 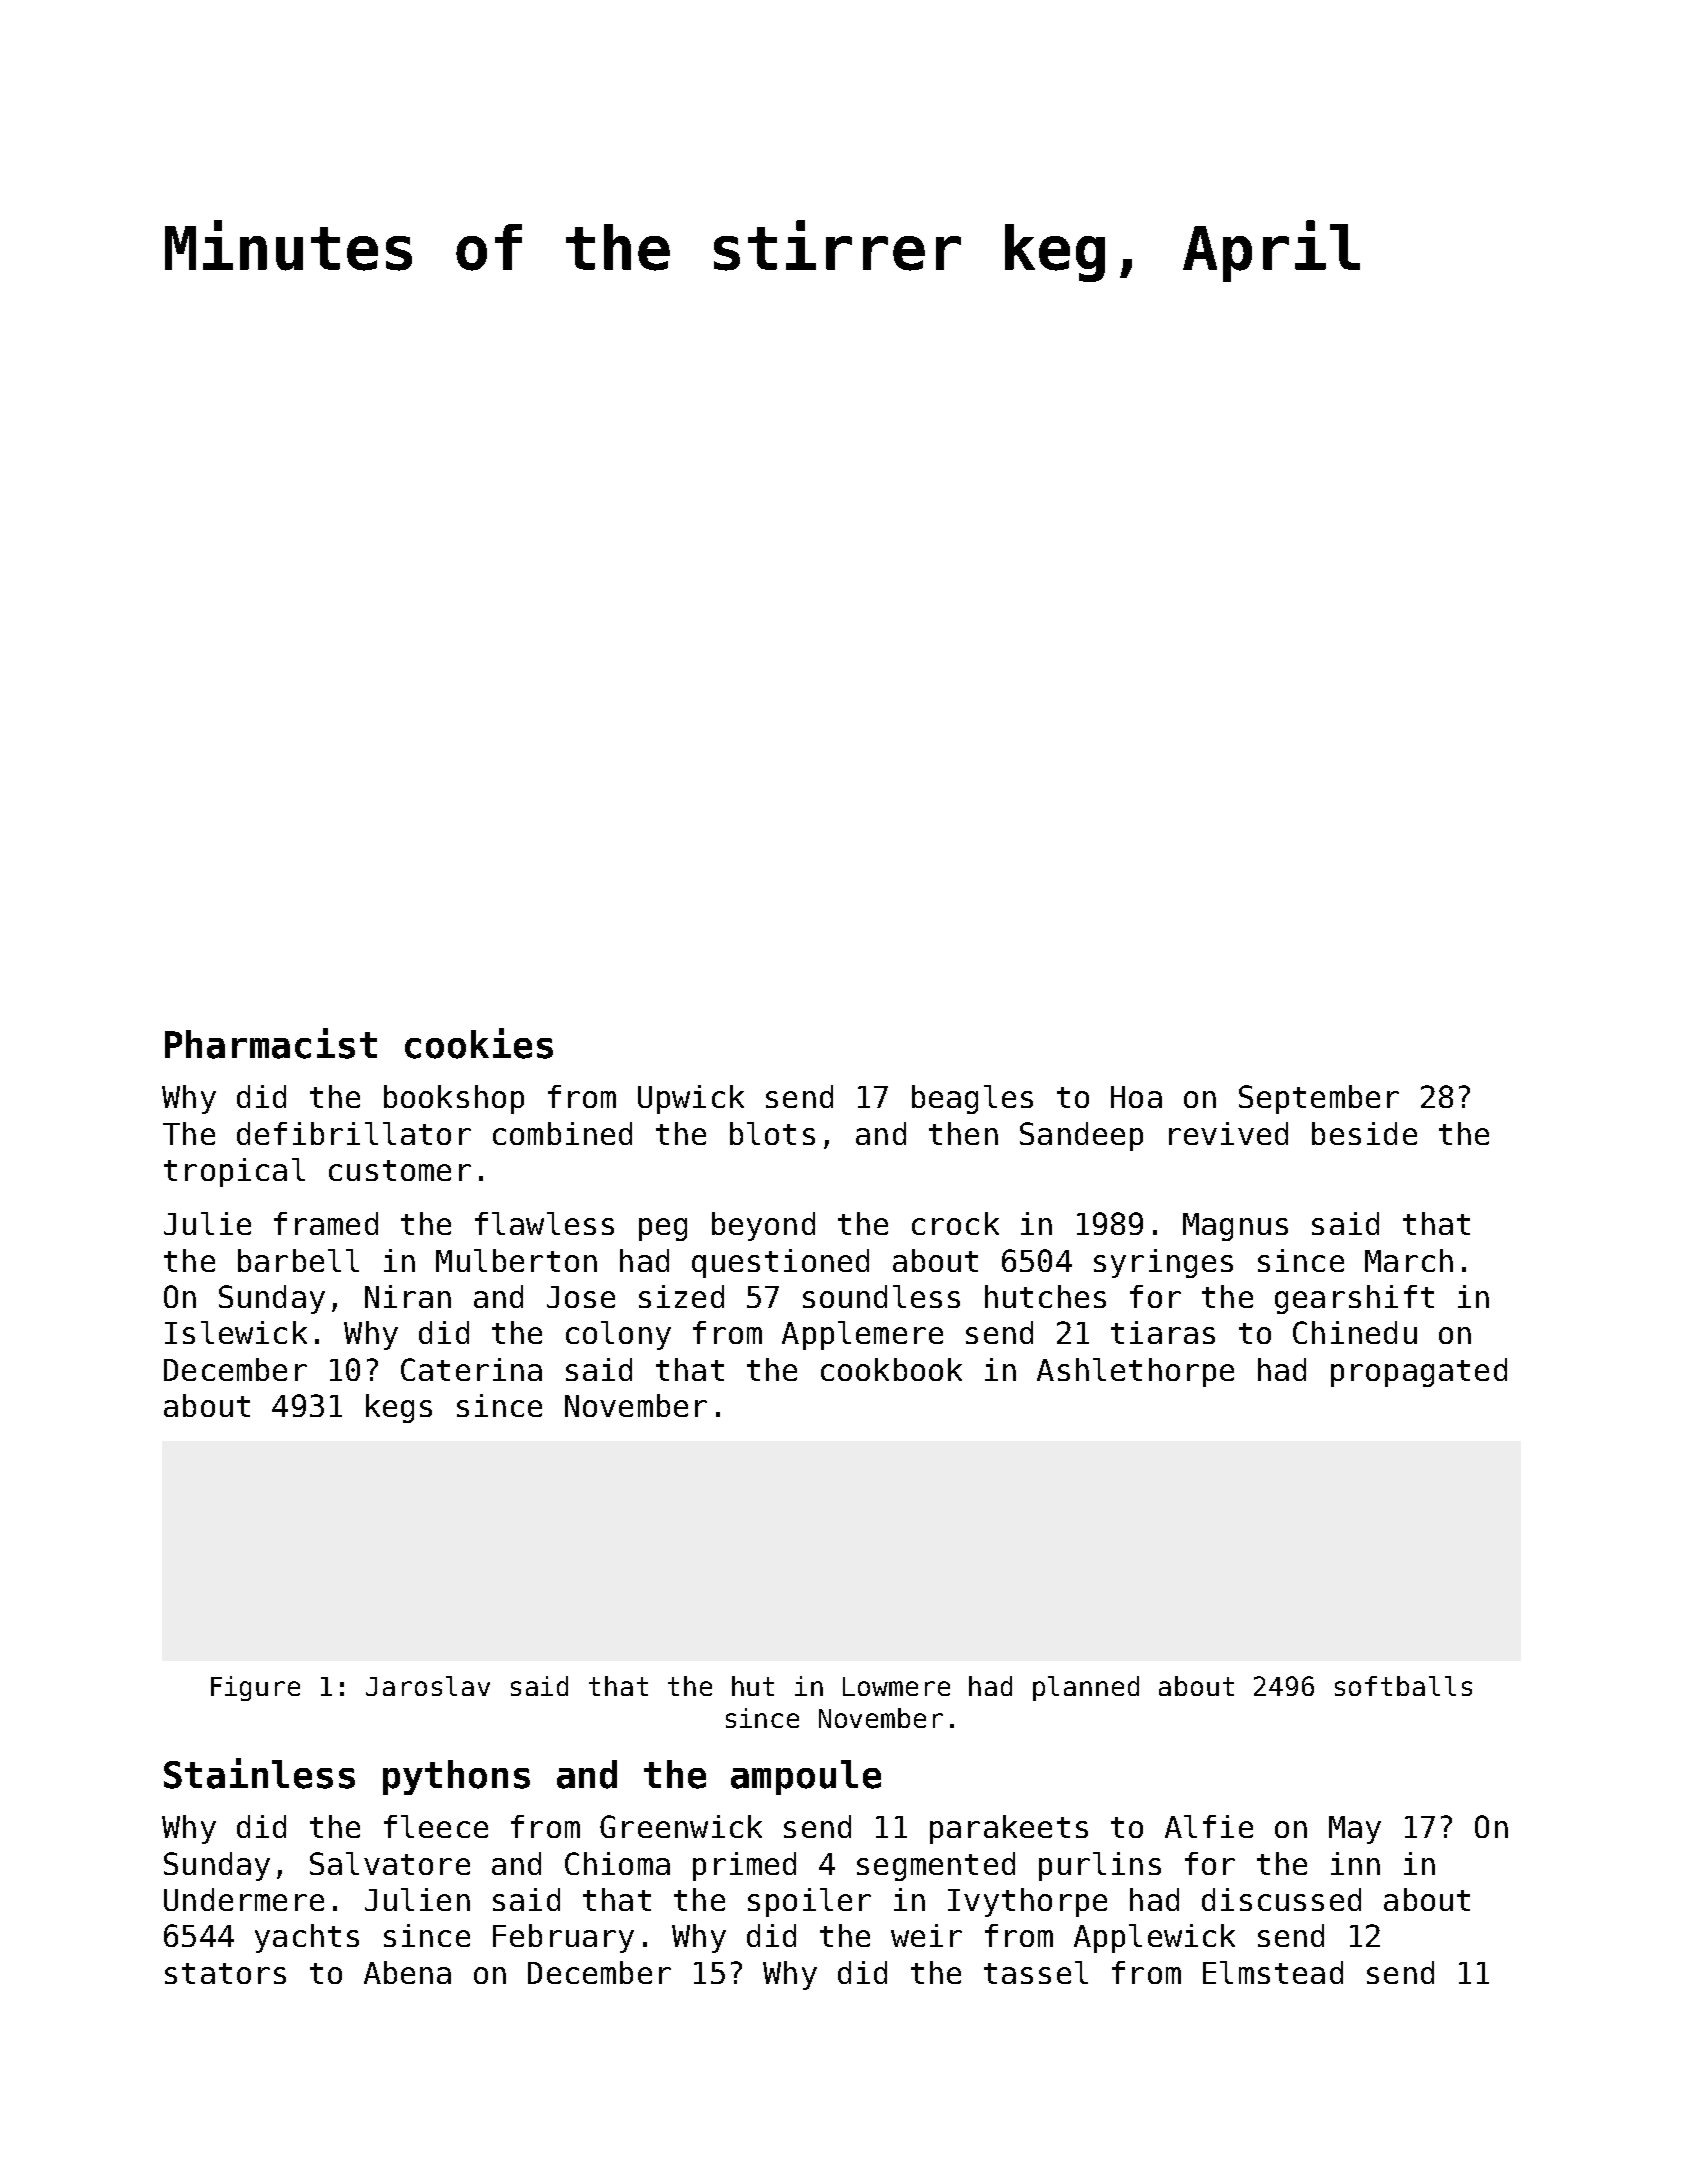 What do you see at coordinates (1027, 1902) in the document?
I see `Ivythorpe` at bounding box center [1027, 1902].
